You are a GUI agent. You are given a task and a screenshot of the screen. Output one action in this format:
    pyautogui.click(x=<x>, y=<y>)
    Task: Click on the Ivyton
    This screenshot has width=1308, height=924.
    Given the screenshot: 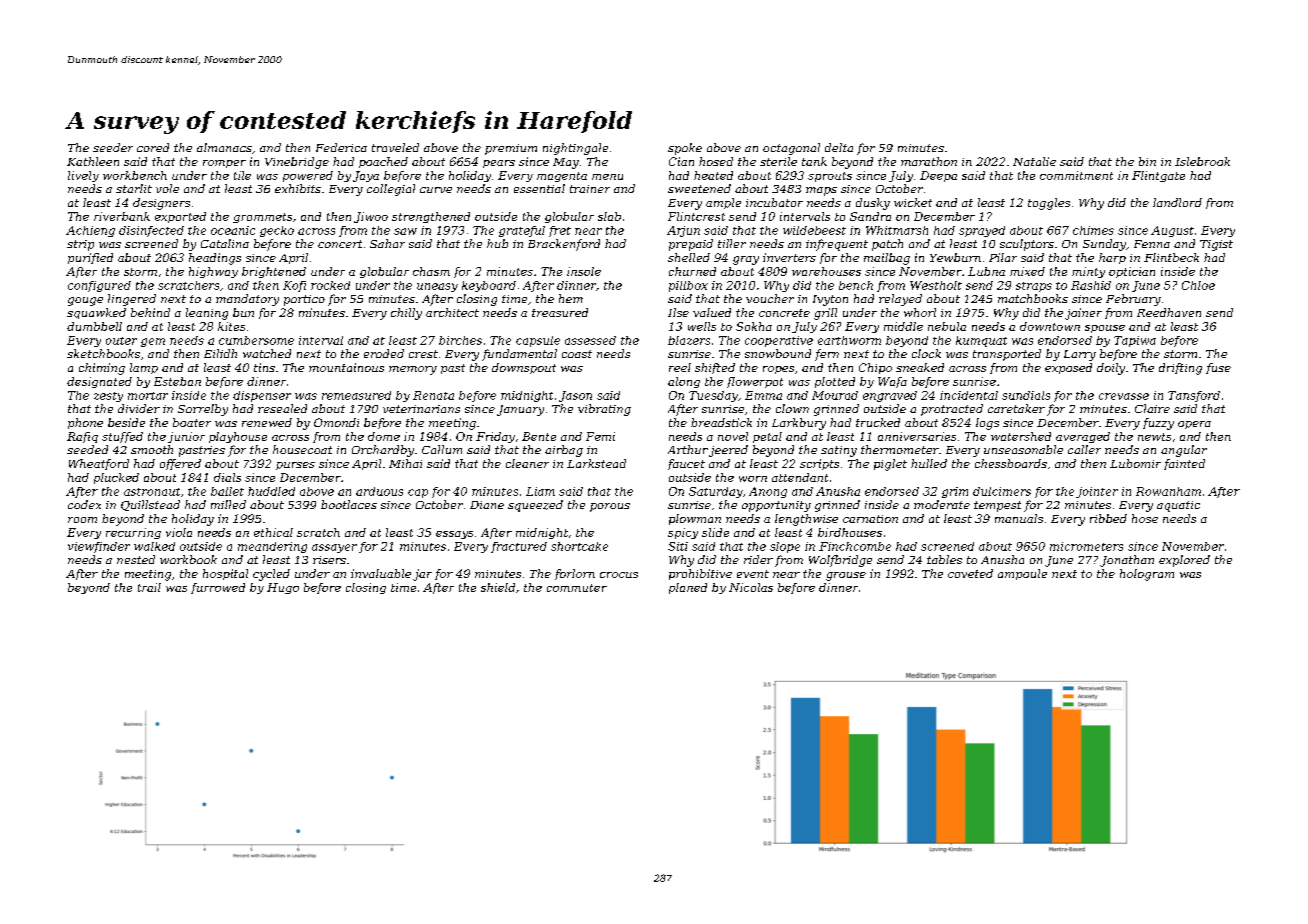 What is the action you would take?
    pyautogui.click(x=830, y=300)
